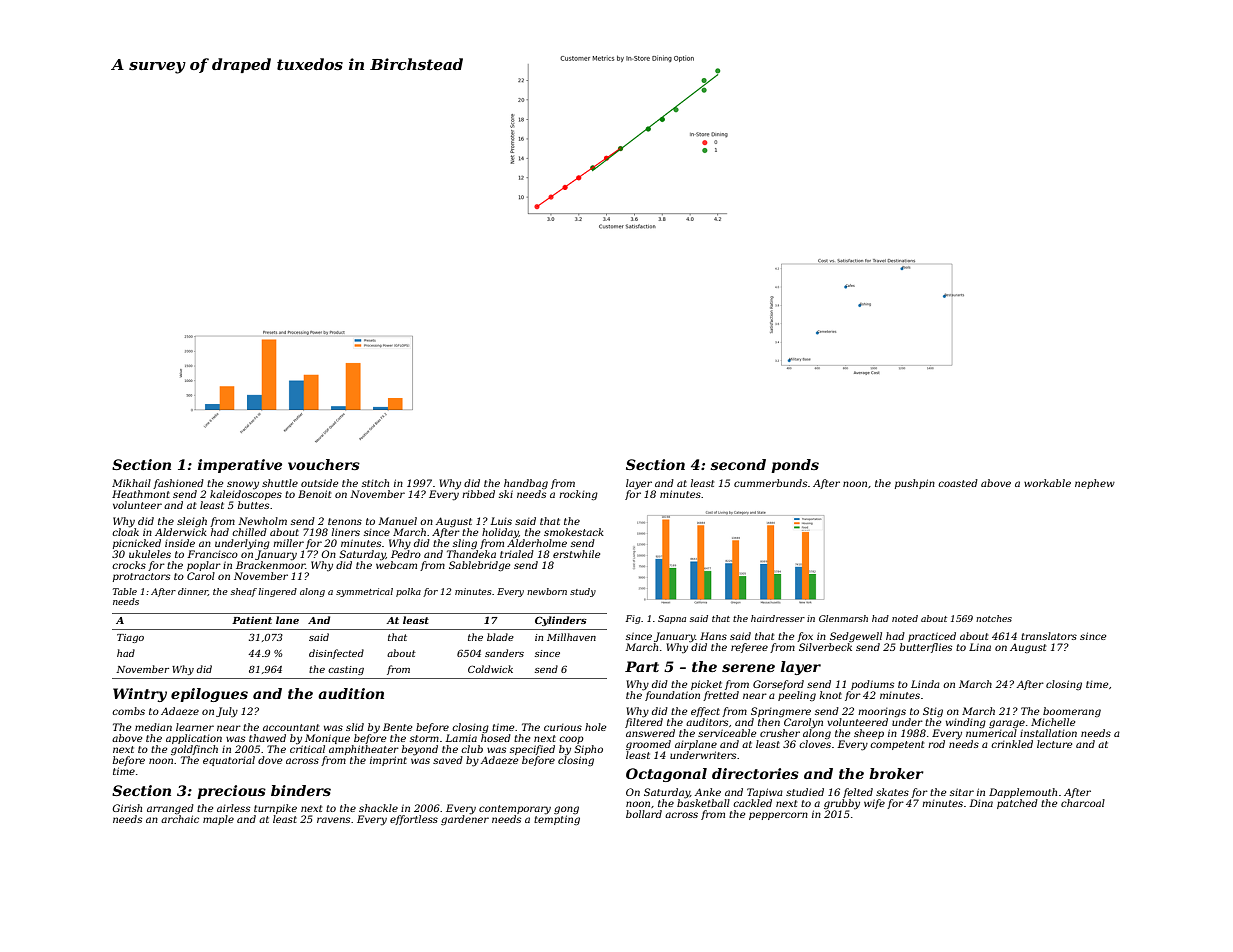  What do you see at coordinates (1017, 804) in the document?
I see `patched` at bounding box center [1017, 804].
